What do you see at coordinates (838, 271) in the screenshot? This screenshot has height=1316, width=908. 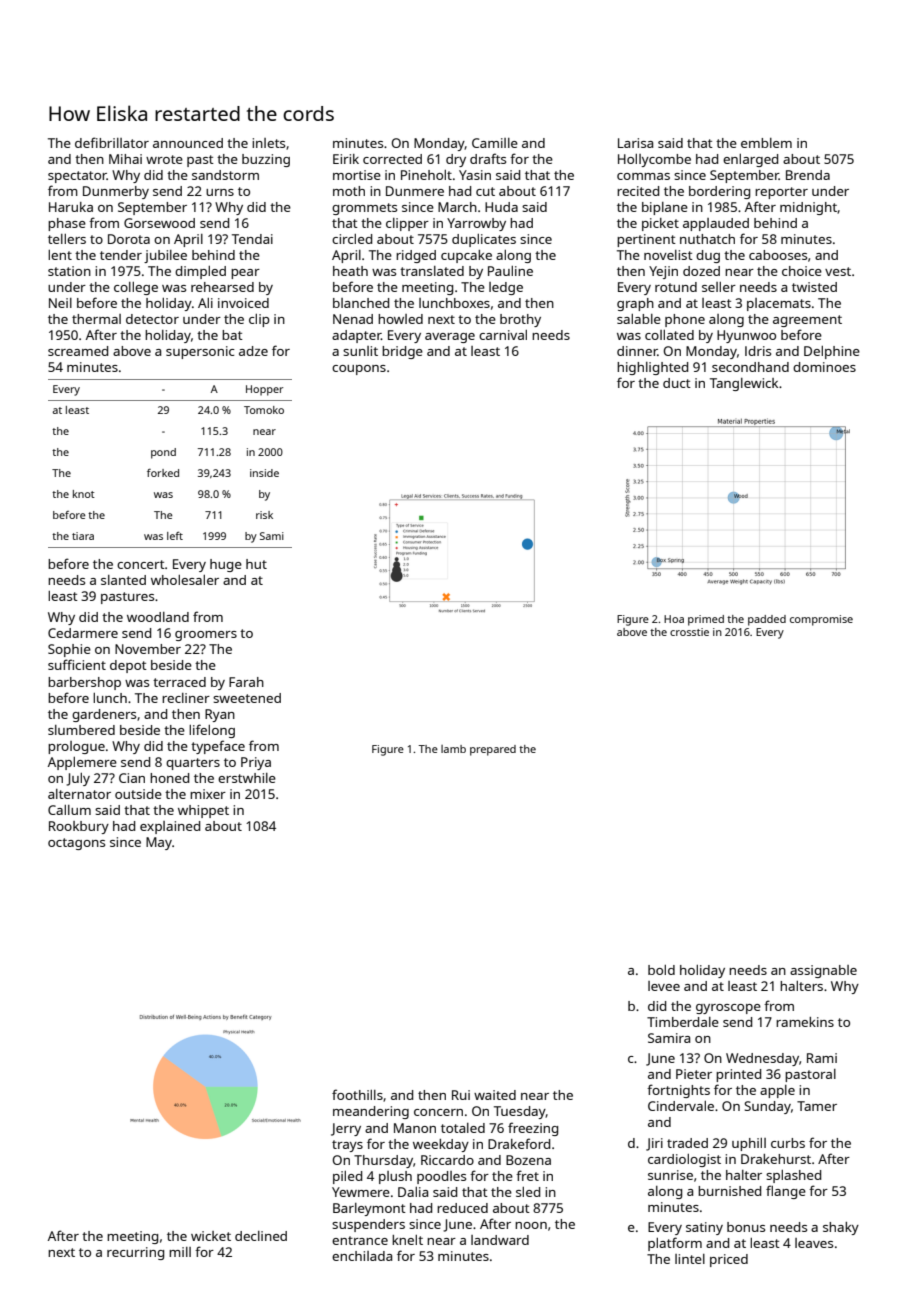 I see `vest` at bounding box center [838, 271].
